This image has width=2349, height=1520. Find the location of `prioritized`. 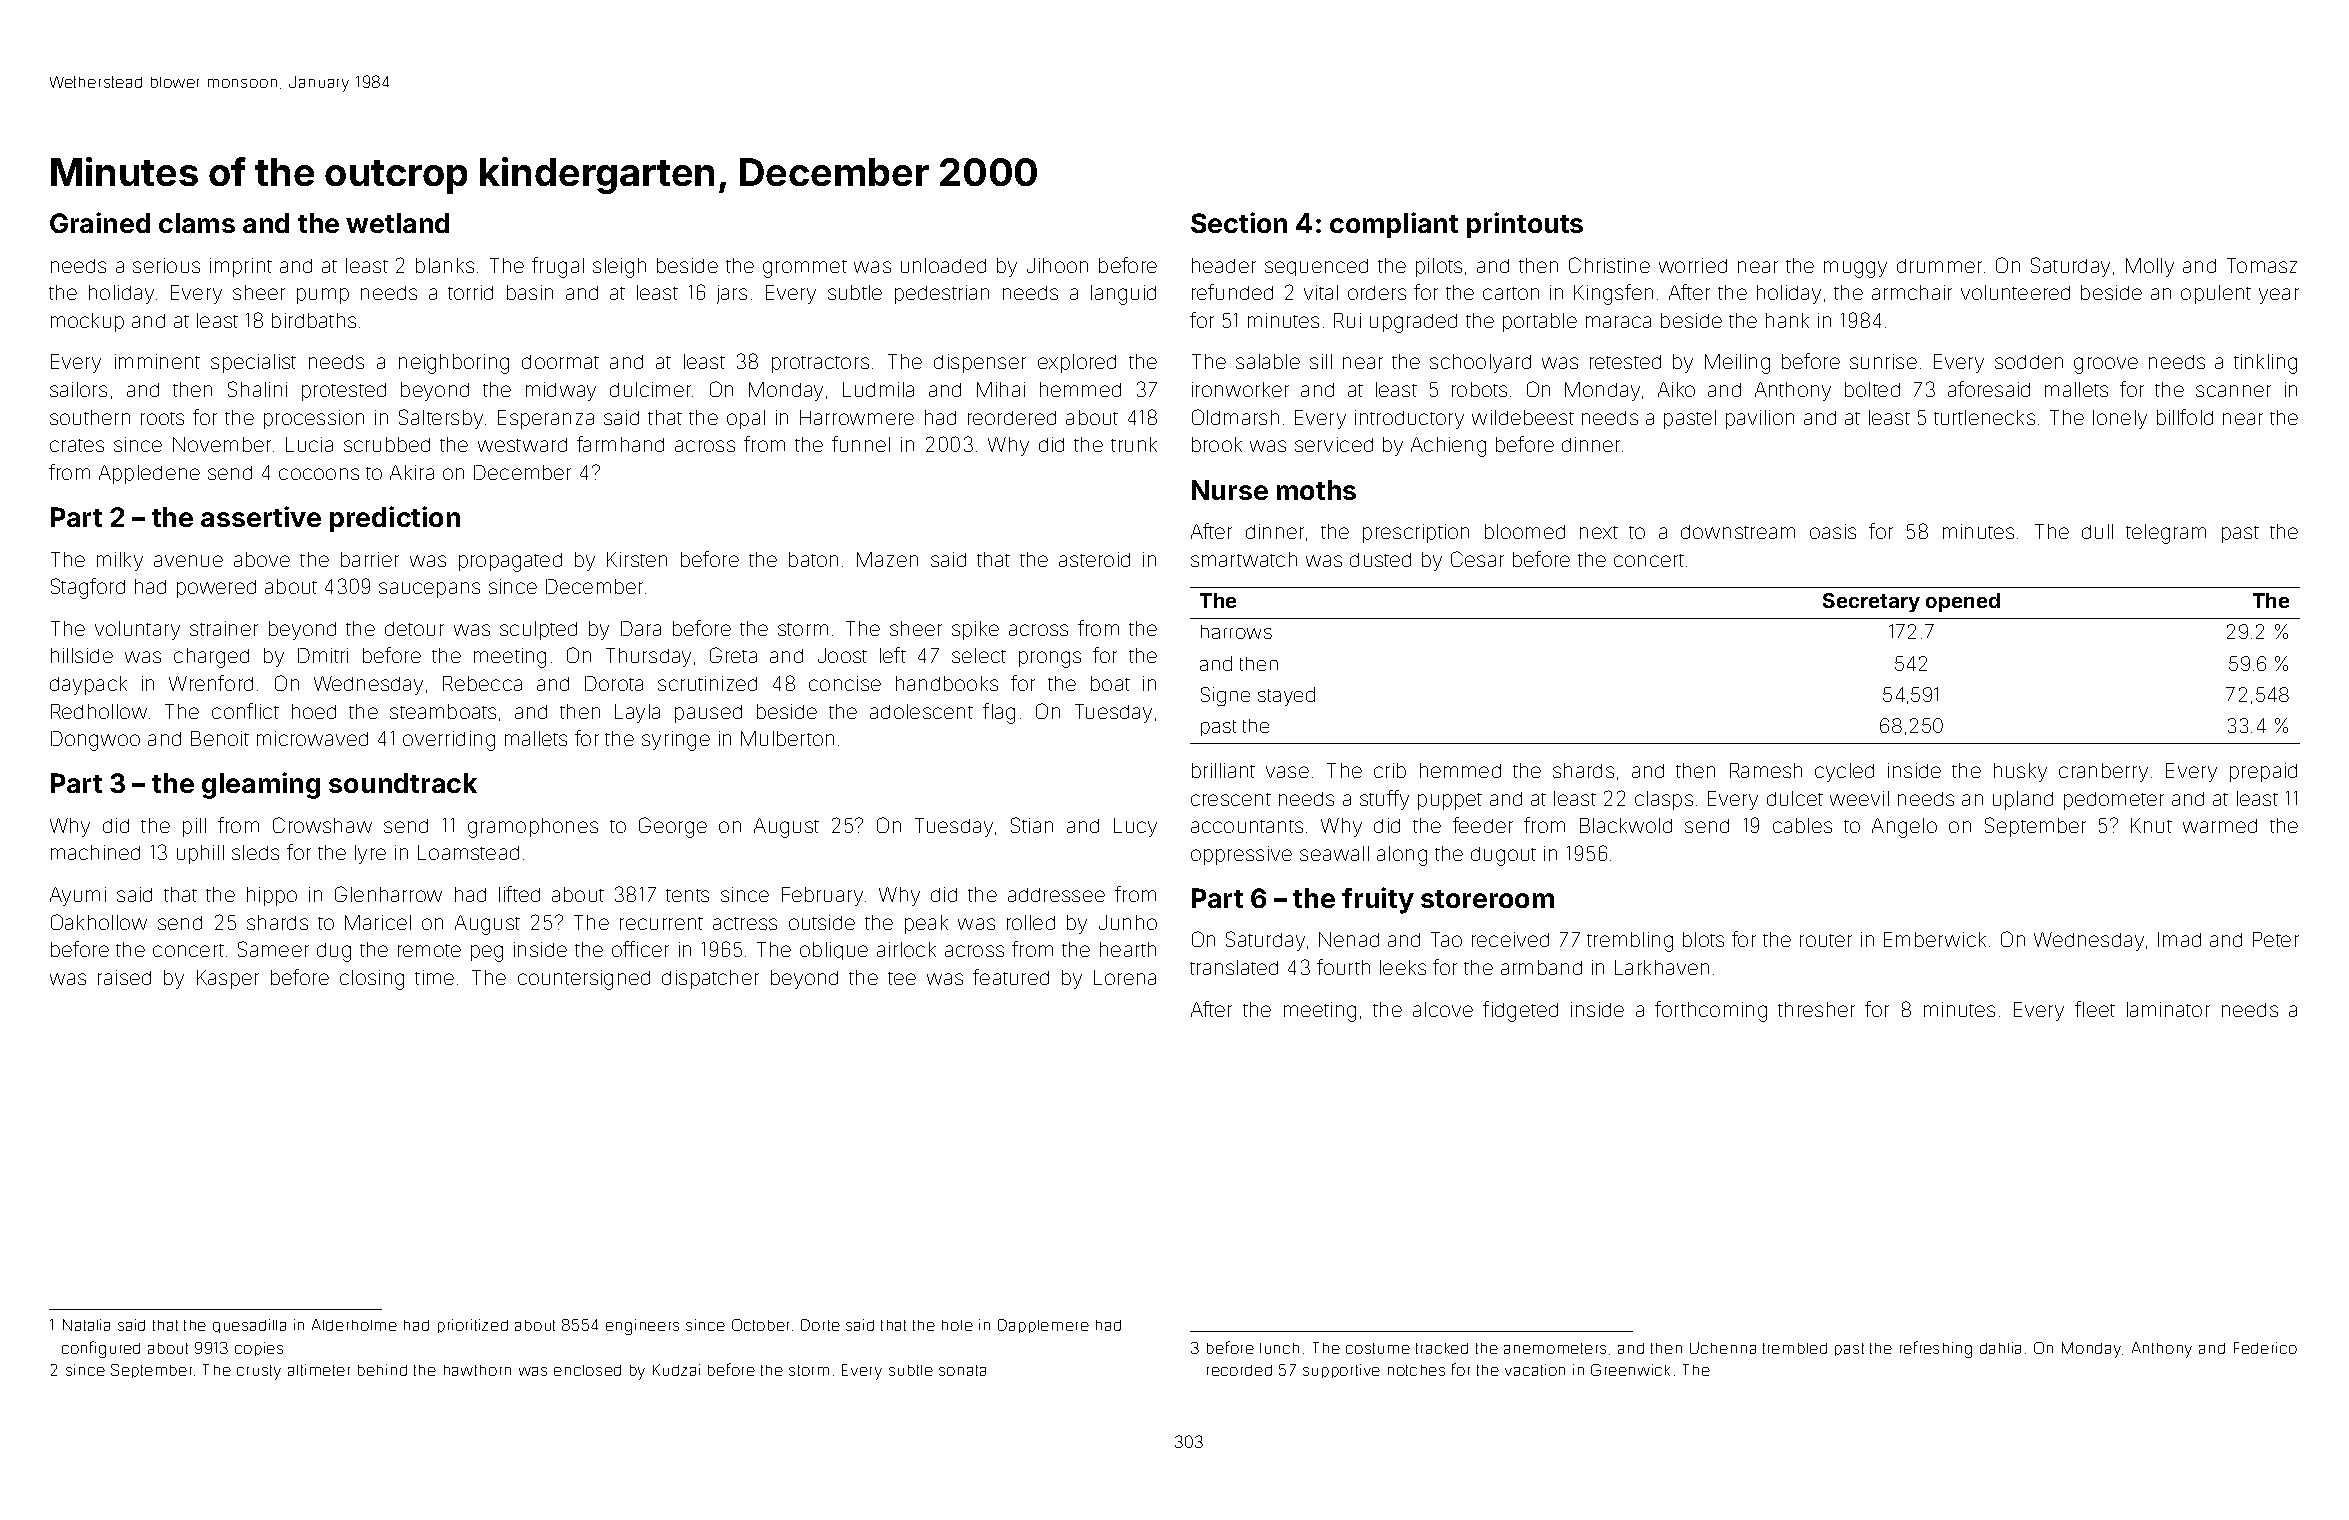

prioritized is located at coordinates (473, 1326).
